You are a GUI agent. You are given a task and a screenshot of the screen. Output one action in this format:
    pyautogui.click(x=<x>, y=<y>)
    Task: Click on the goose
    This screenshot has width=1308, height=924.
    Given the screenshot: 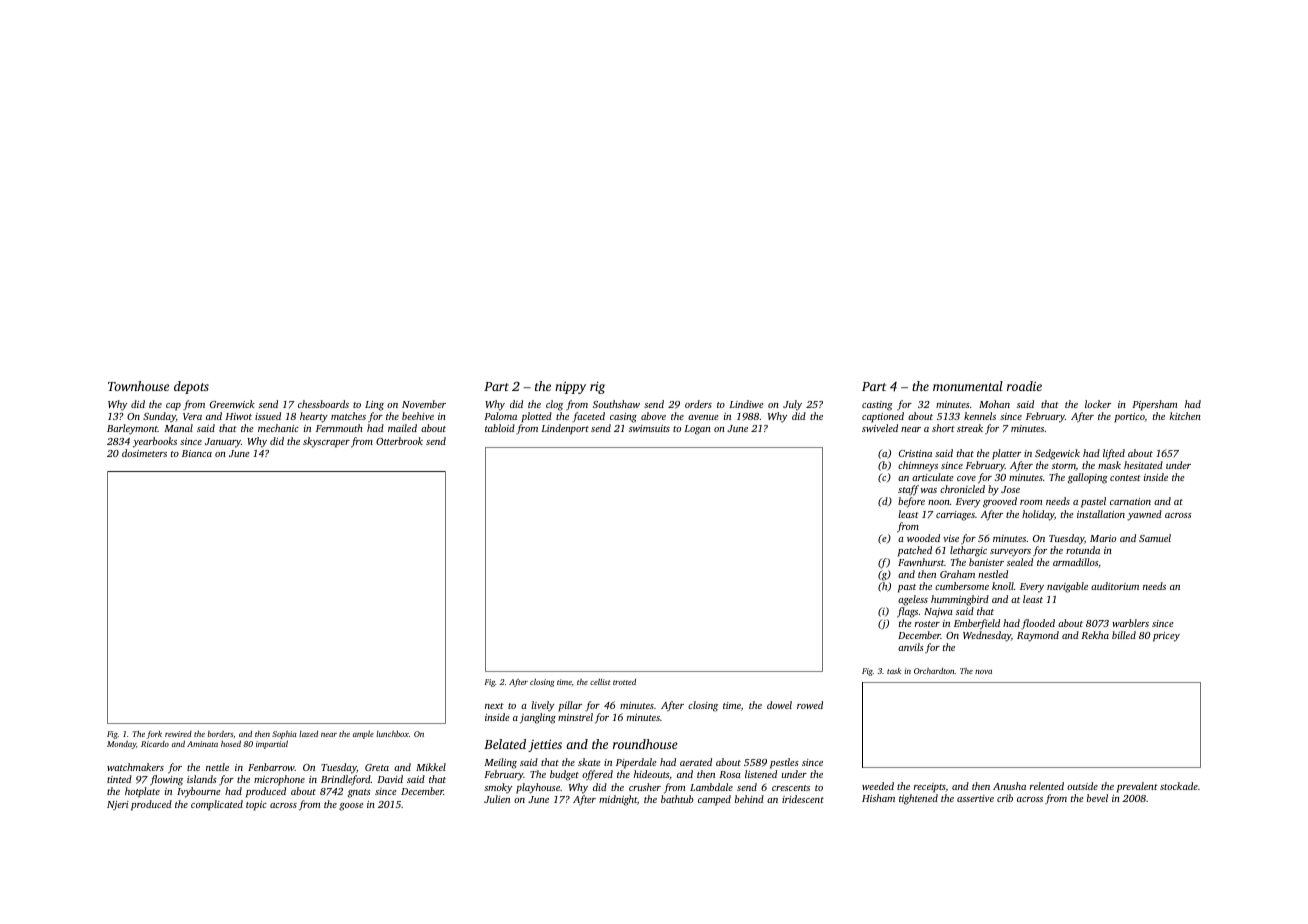 What is the action you would take?
    pyautogui.click(x=351, y=807)
